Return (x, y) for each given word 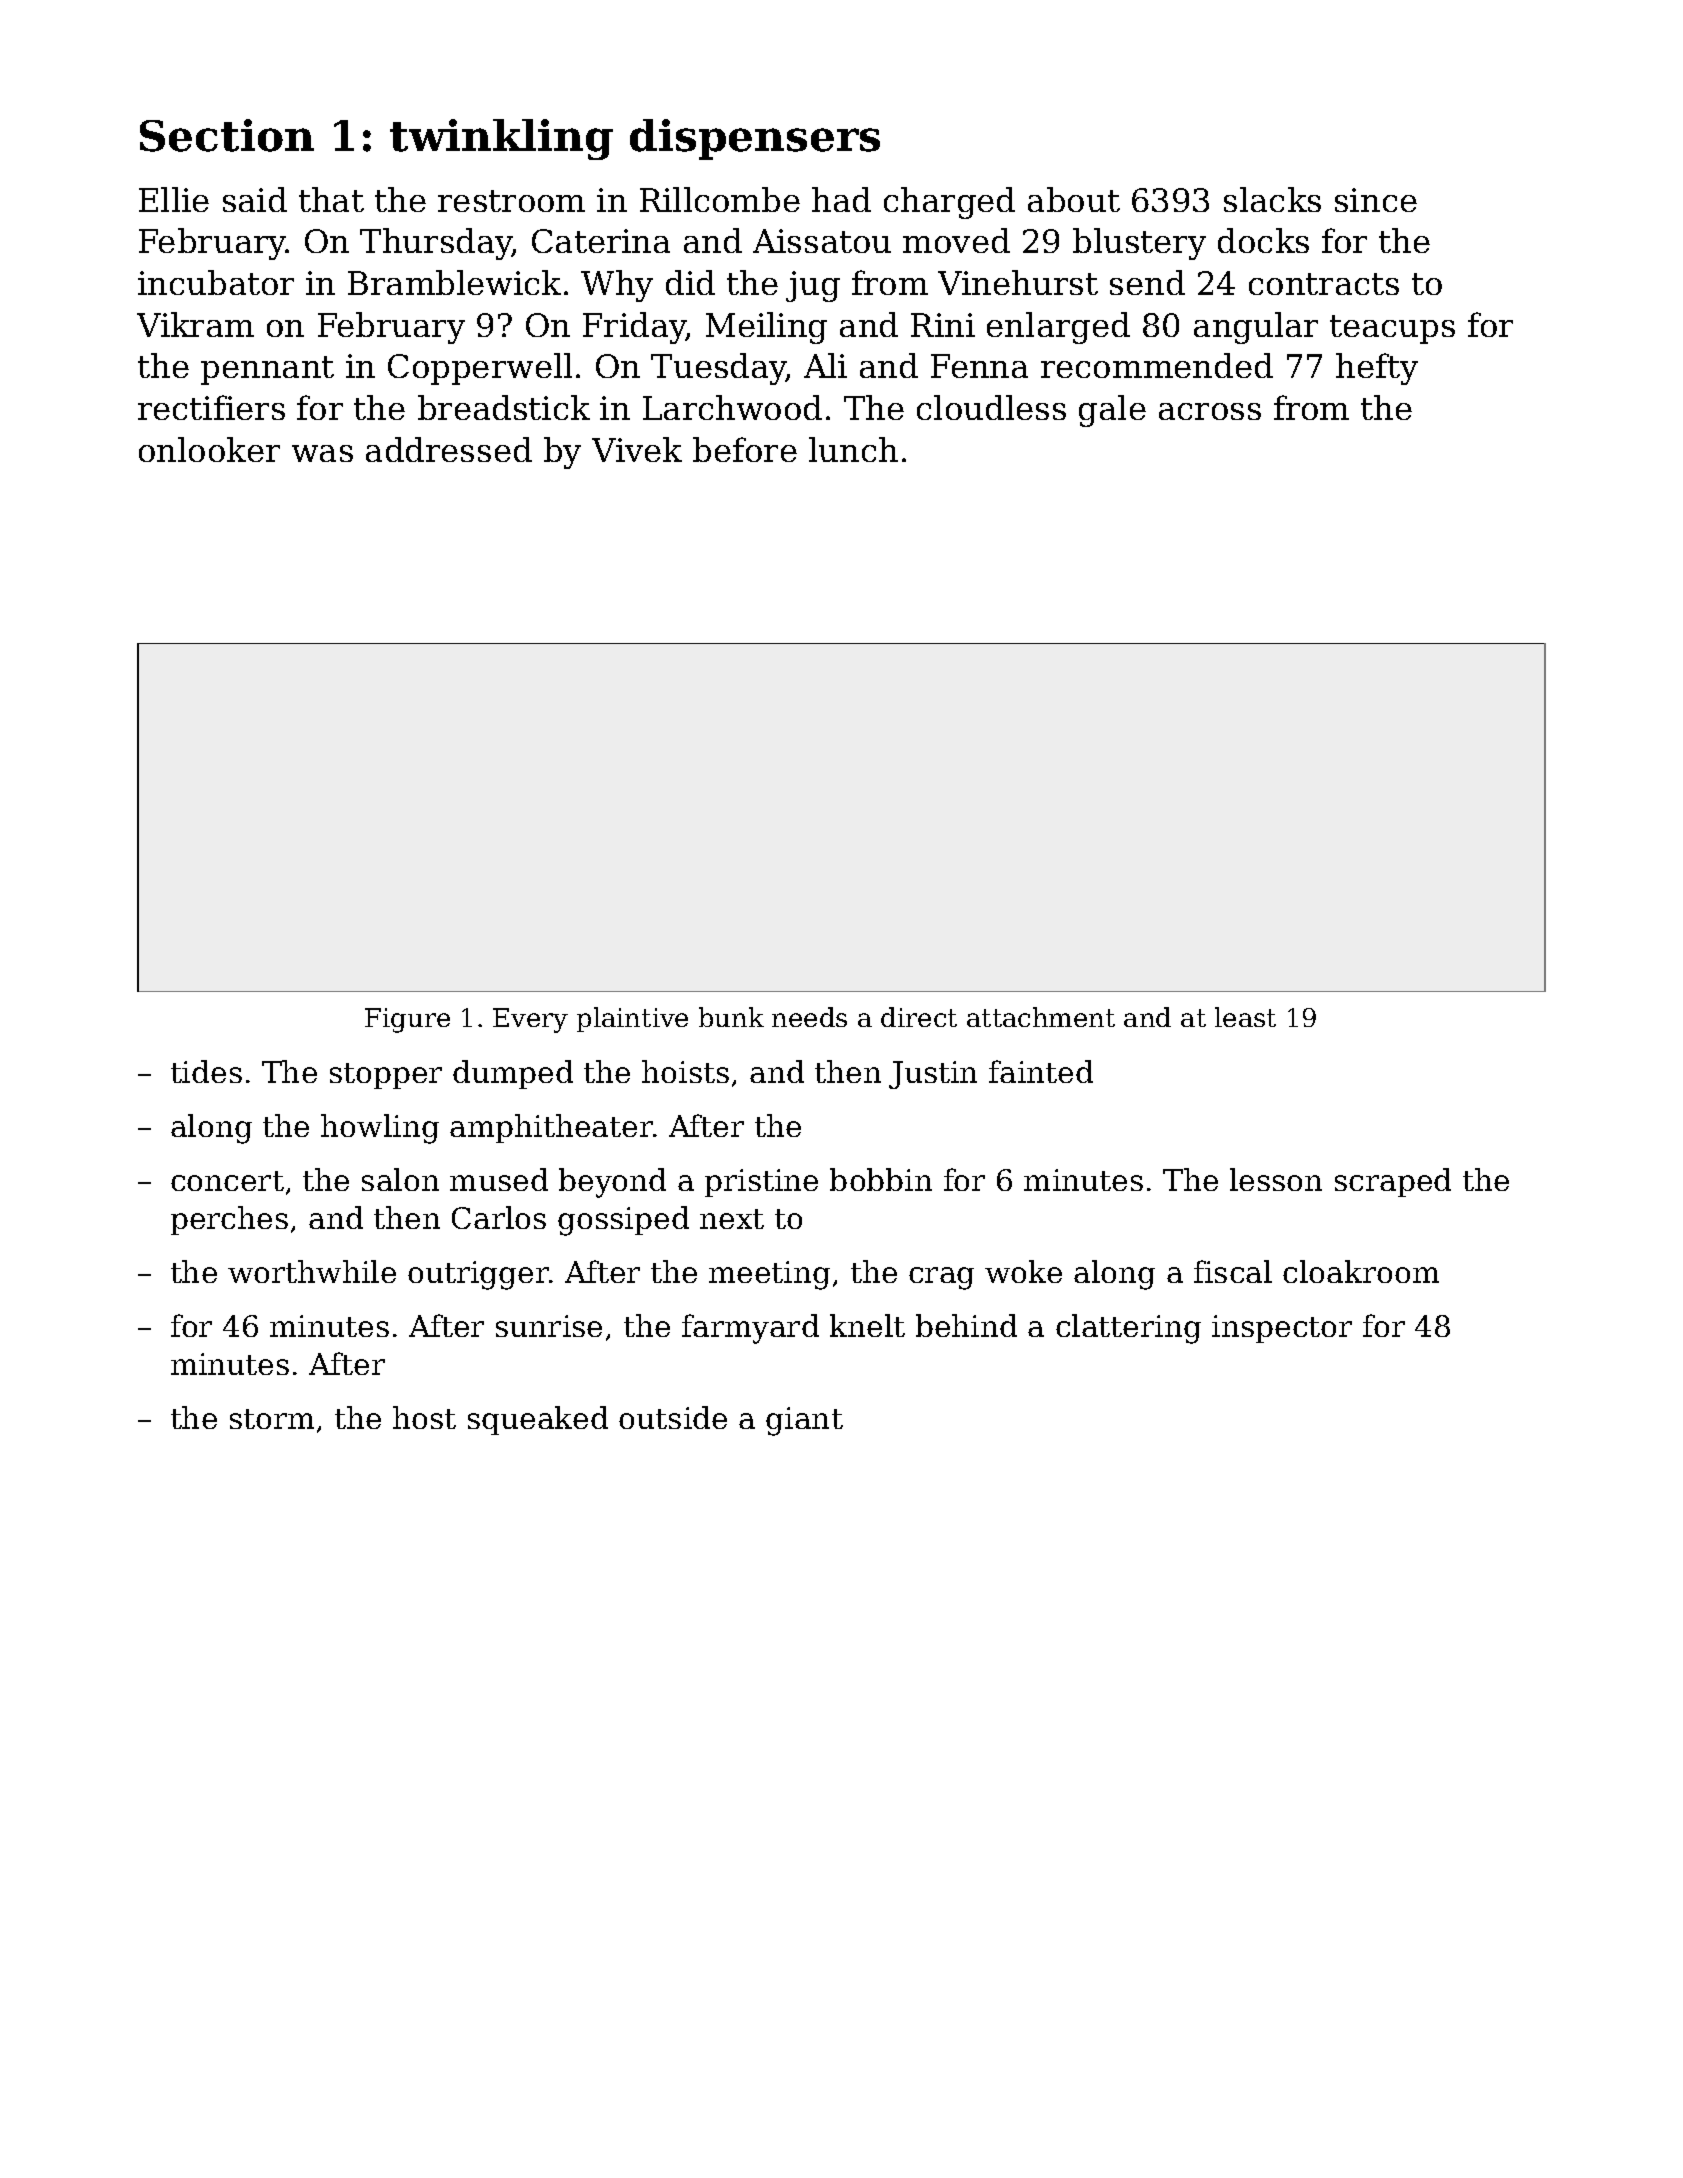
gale (1112, 411)
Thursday (436, 244)
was (322, 453)
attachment (1041, 1017)
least (1245, 1017)
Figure (407, 1020)
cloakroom (1361, 1271)
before (745, 449)
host (424, 1417)
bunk (731, 1017)
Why (617, 286)
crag (941, 1278)
